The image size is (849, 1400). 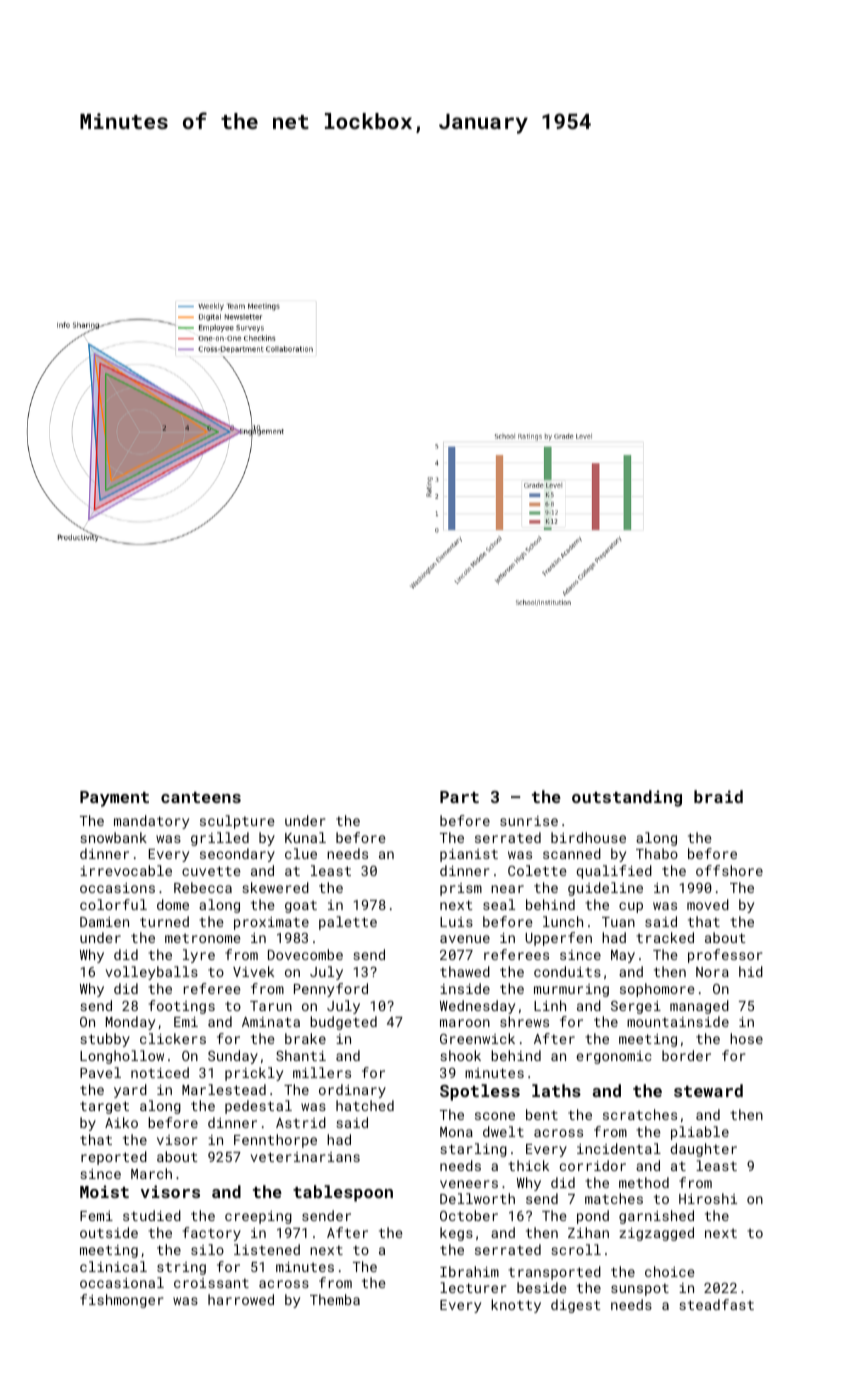 What do you see at coordinates (335, 1299) in the document?
I see `Themba` at bounding box center [335, 1299].
